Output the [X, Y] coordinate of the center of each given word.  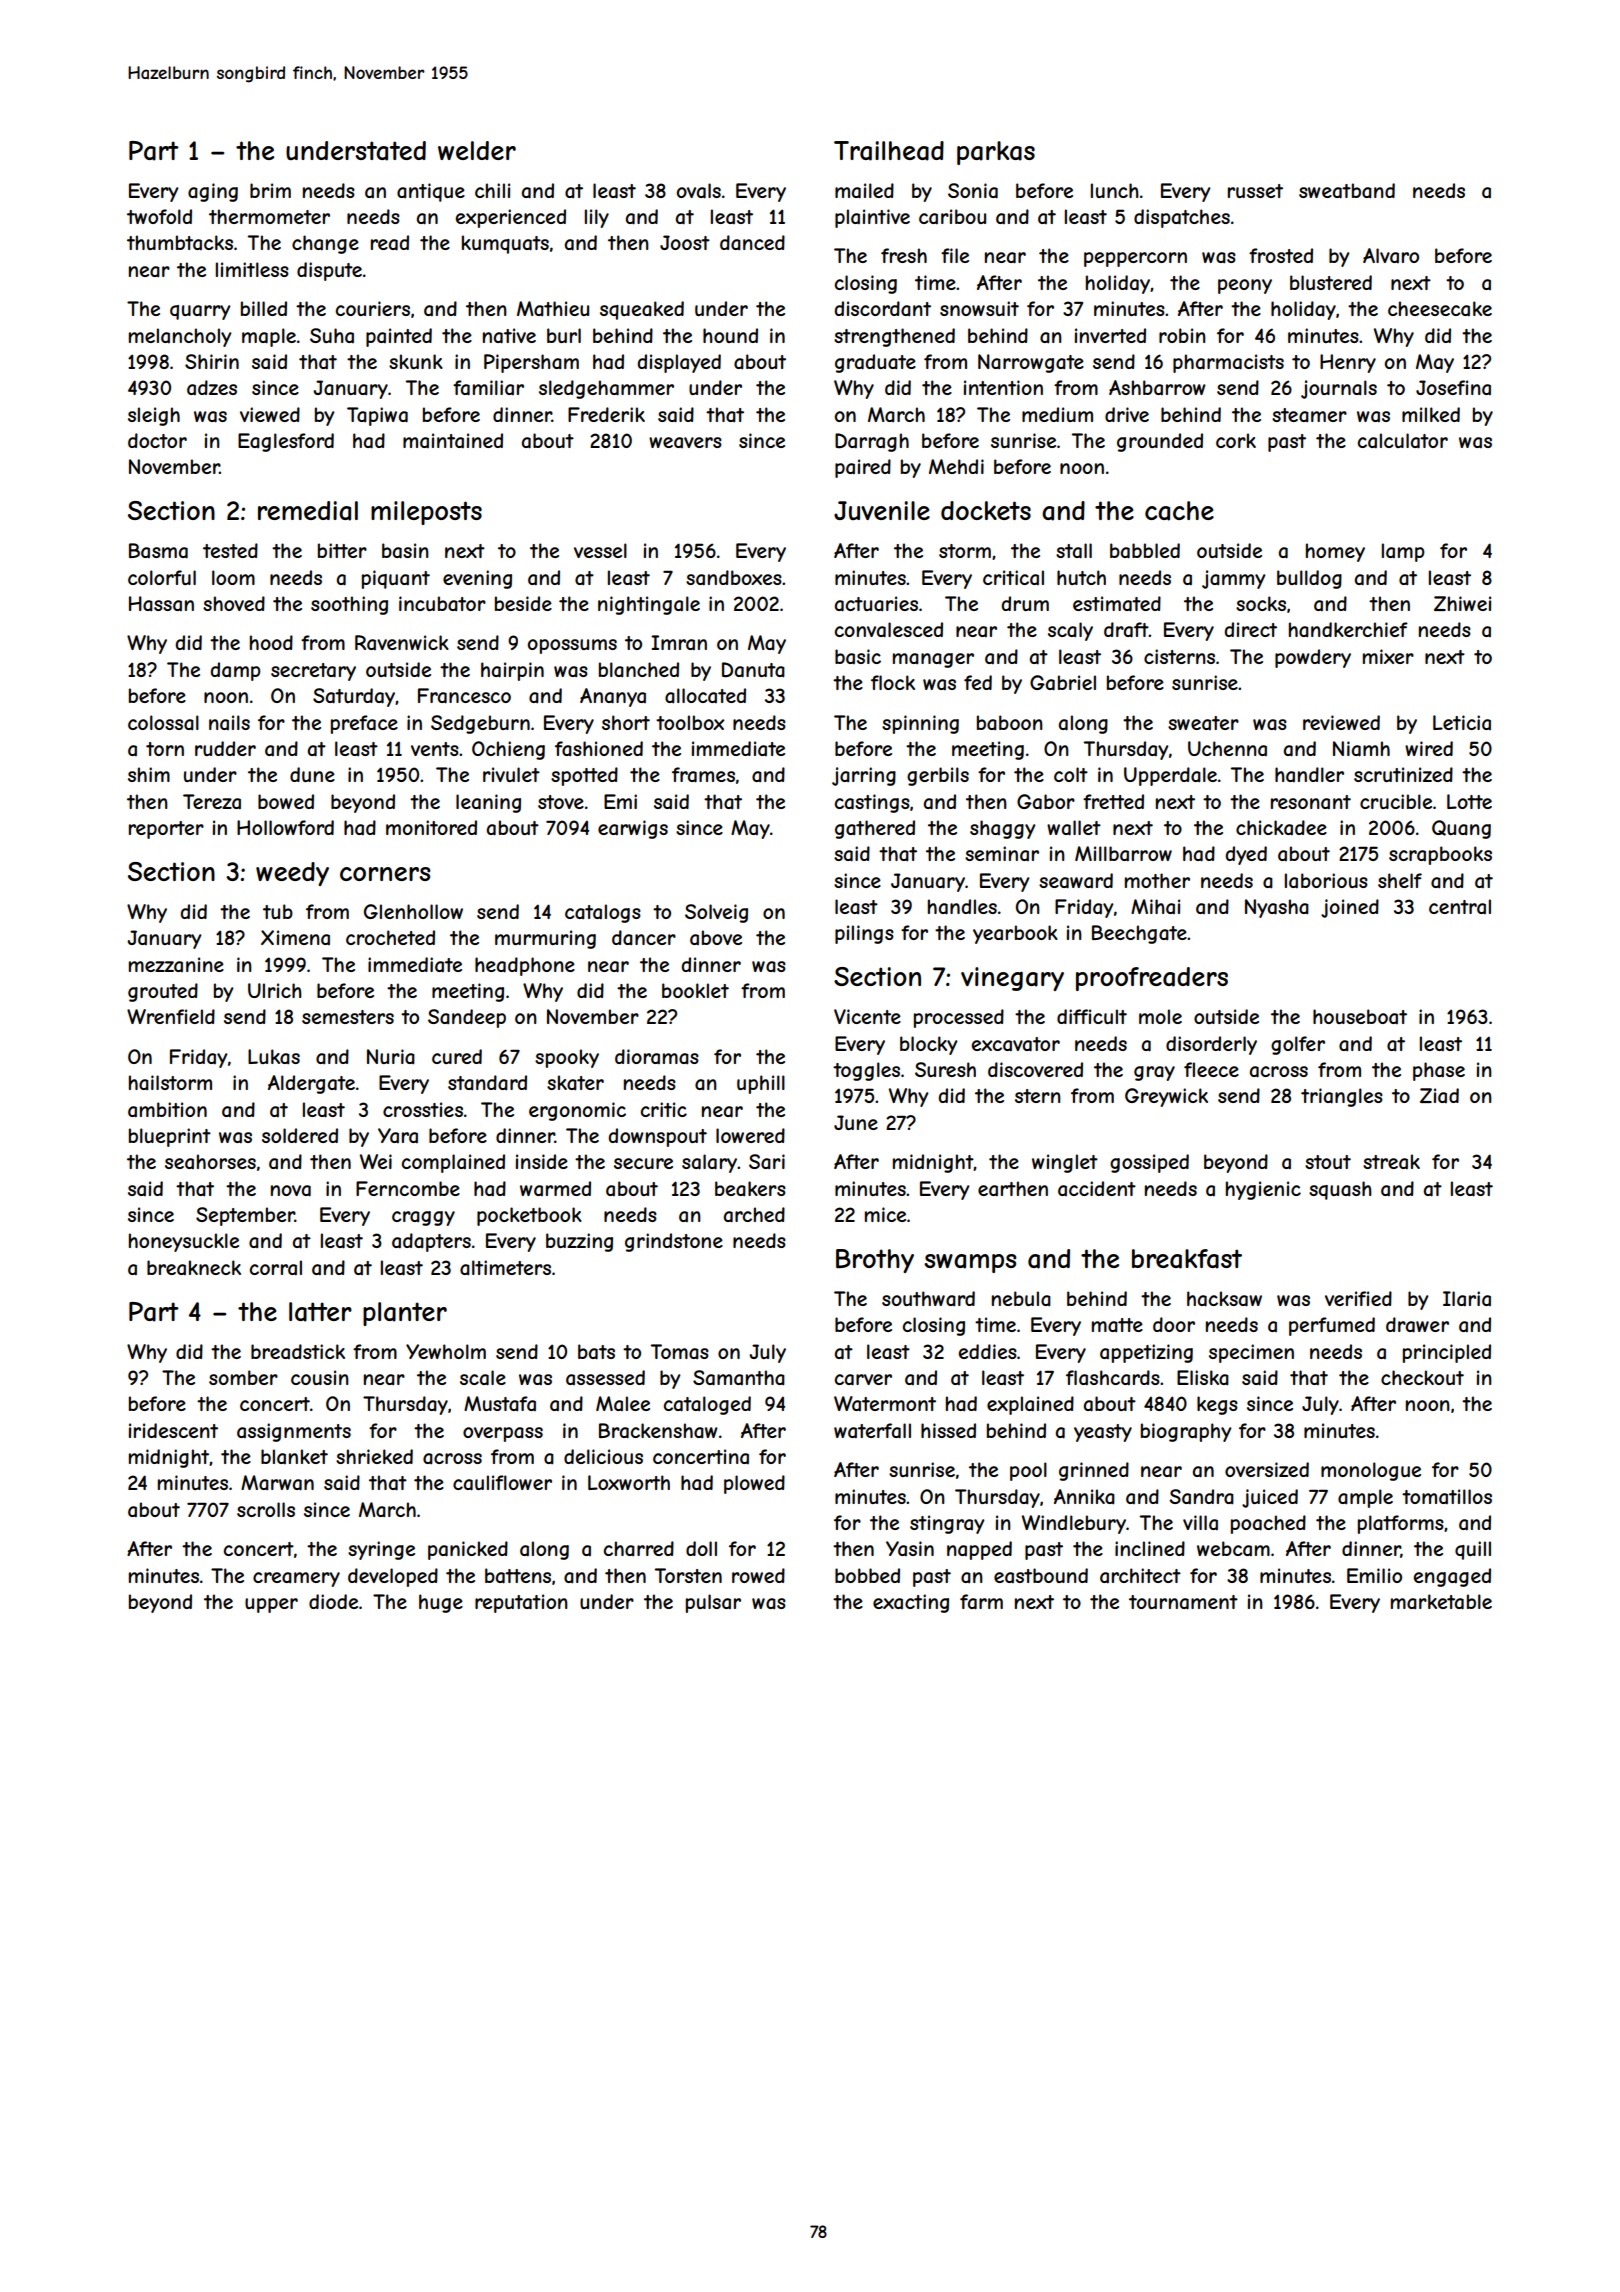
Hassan [161, 604]
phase [1439, 1071]
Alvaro [1391, 256]
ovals [699, 191]
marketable [1441, 1602]
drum [1025, 603]
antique [431, 192]
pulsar [713, 1603]
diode [333, 1601]
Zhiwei [1462, 603]
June [856, 1122]
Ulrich [275, 990]
